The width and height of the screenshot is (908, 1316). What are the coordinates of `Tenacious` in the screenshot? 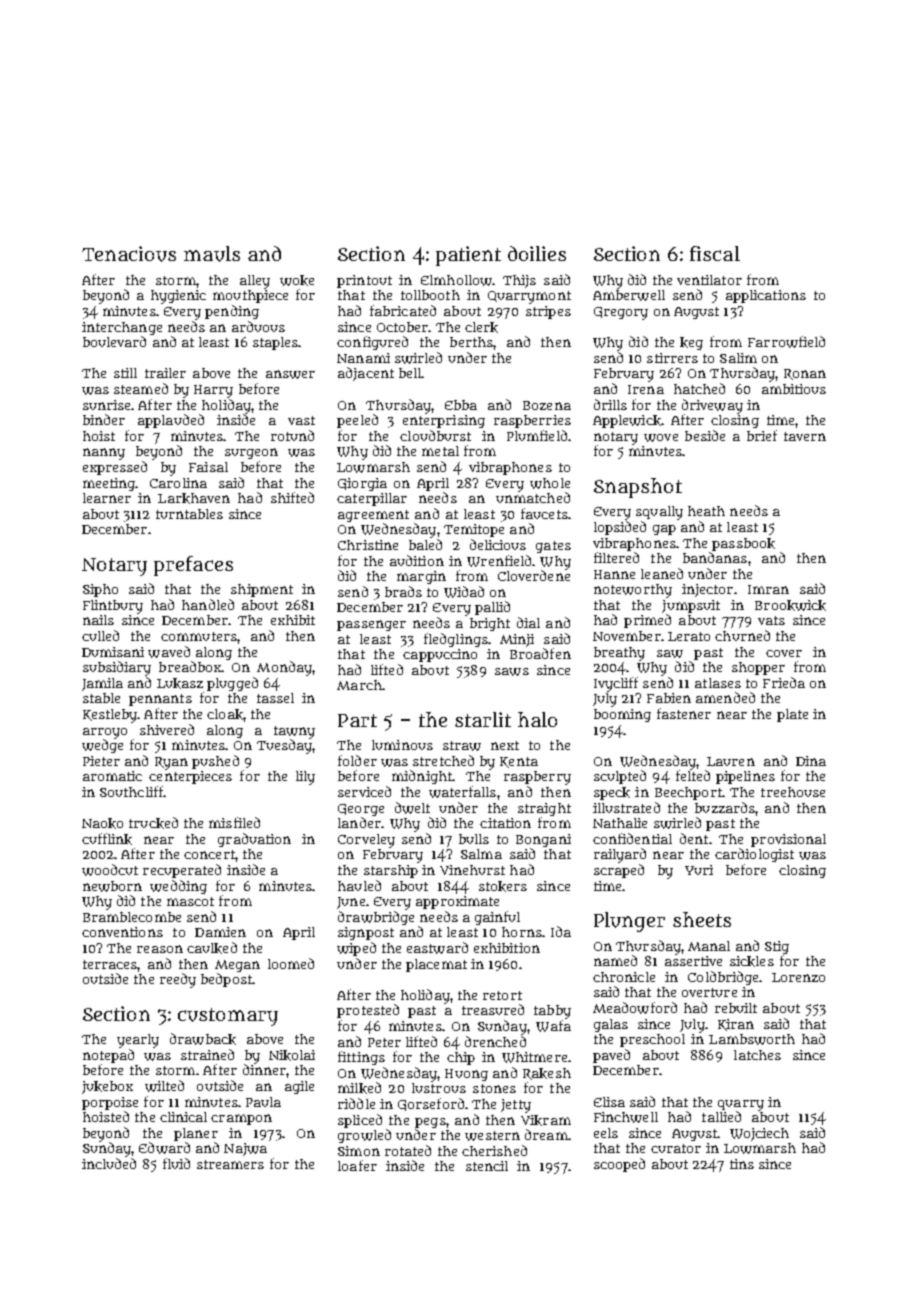 It's located at (129, 254).
